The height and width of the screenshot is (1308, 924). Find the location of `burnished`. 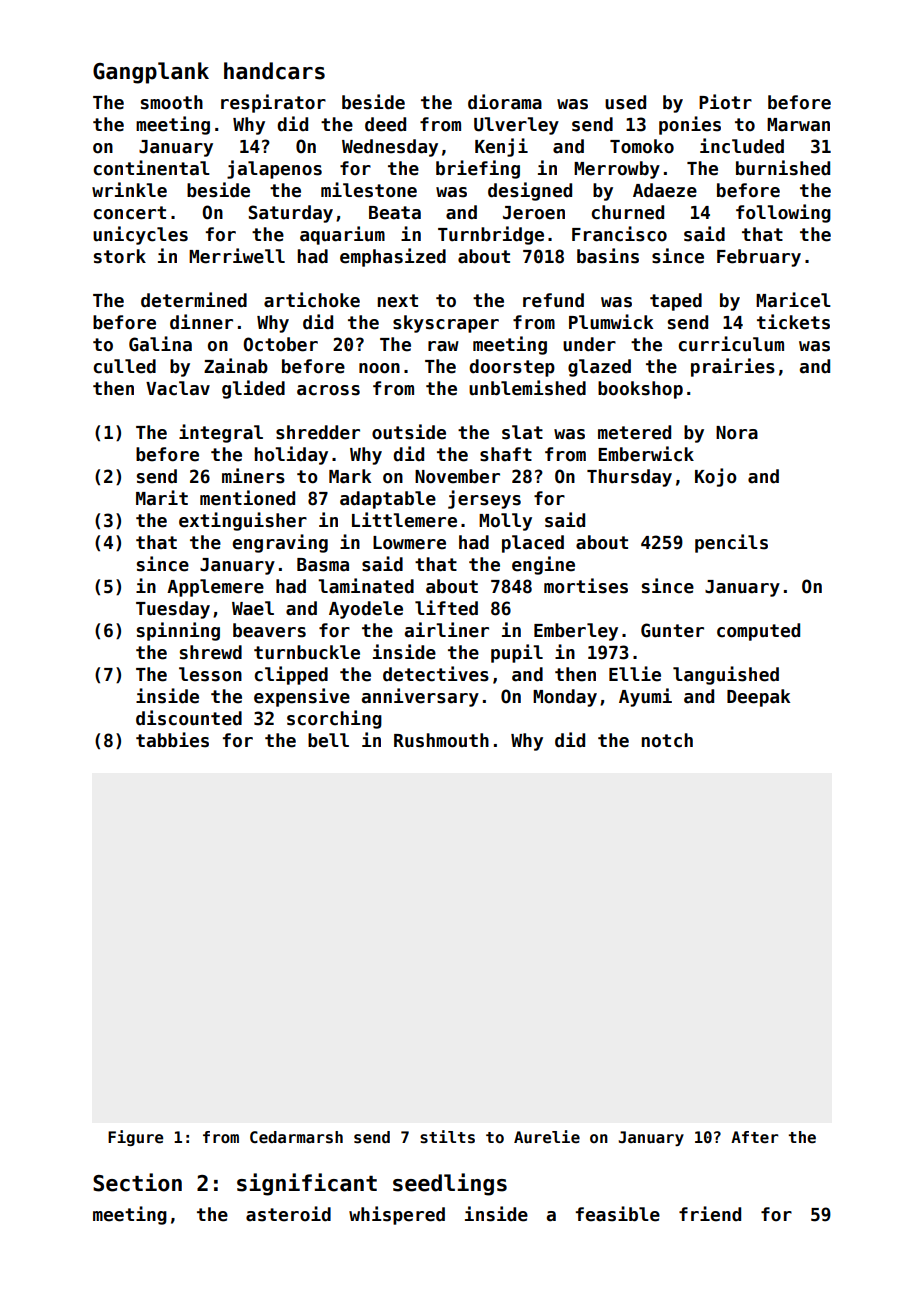

burnished is located at coordinates (783, 168).
